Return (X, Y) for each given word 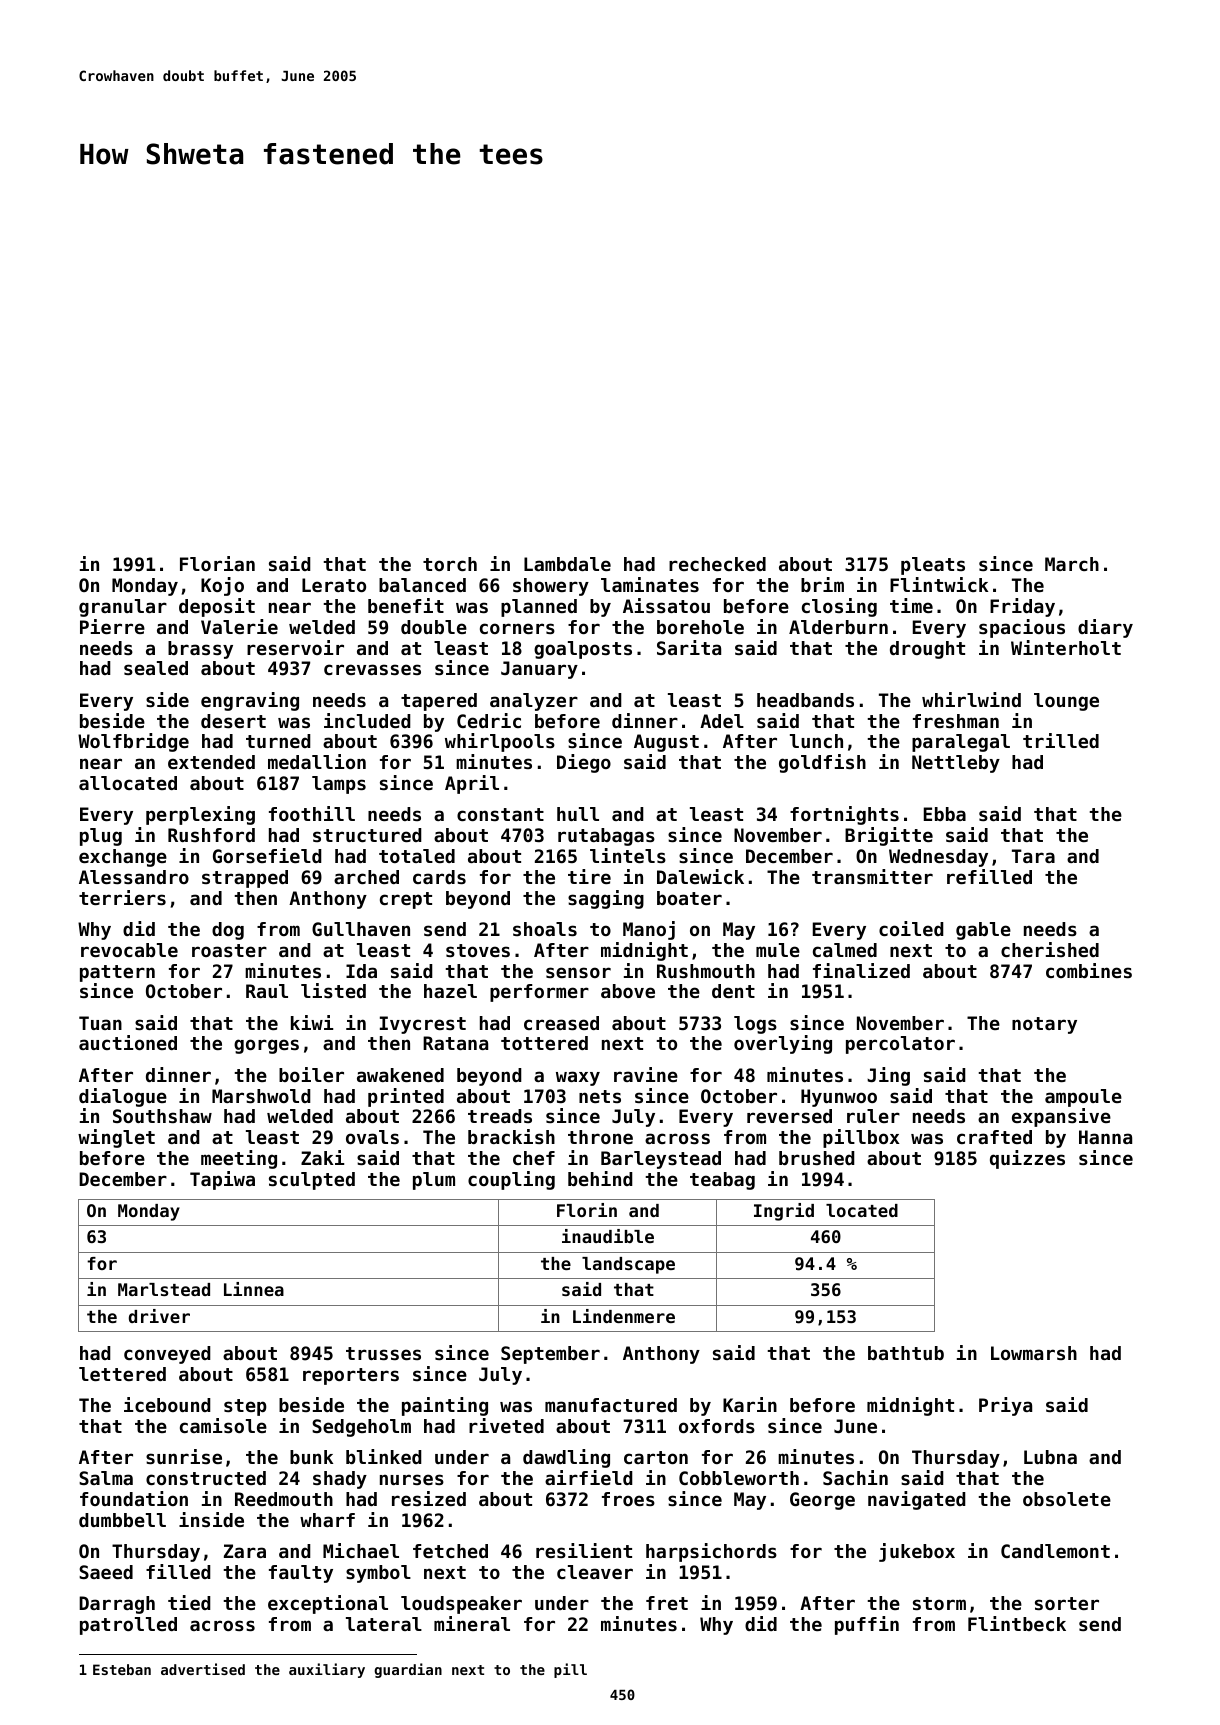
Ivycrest (423, 1025)
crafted (994, 1137)
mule (778, 950)
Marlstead (164, 1289)
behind (600, 1178)
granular (123, 608)
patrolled (128, 1626)
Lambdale (567, 564)
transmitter (872, 876)
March (1072, 564)
